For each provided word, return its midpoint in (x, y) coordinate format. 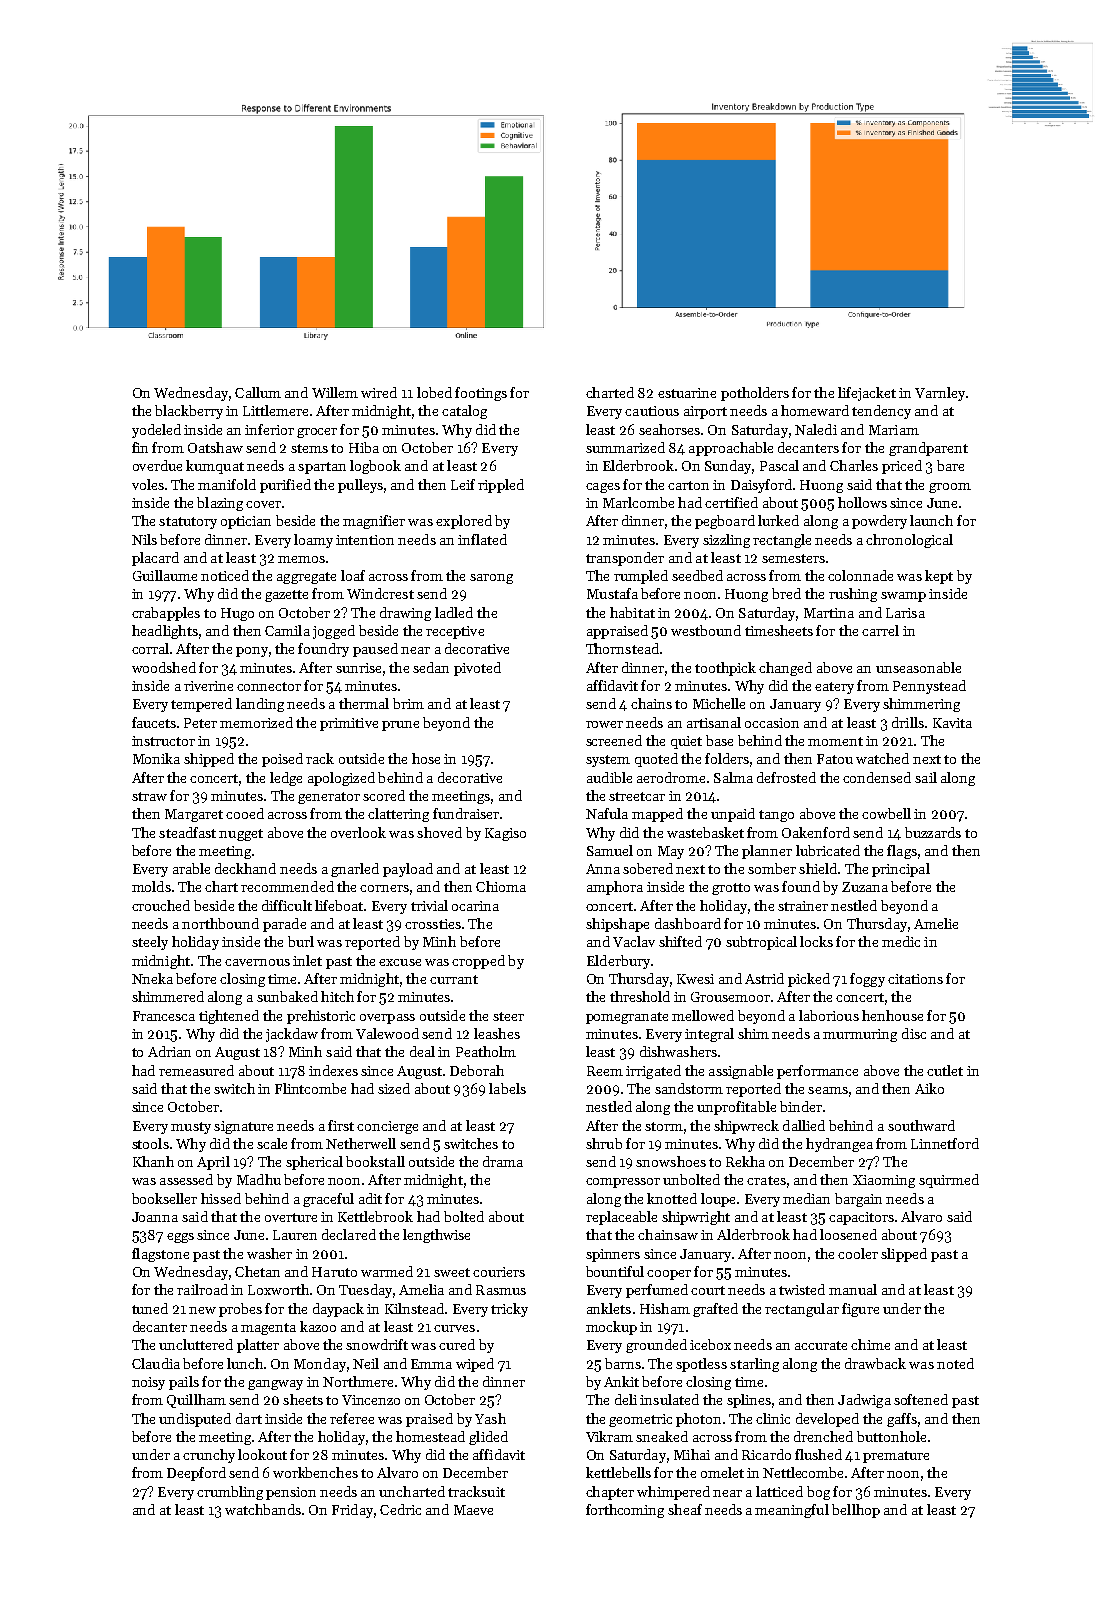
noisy (148, 1383)
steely (150, 943)
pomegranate (627, 1018)
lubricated (828, 850)
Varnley (940, 394)
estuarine (687, 393)
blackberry (189, 412)
